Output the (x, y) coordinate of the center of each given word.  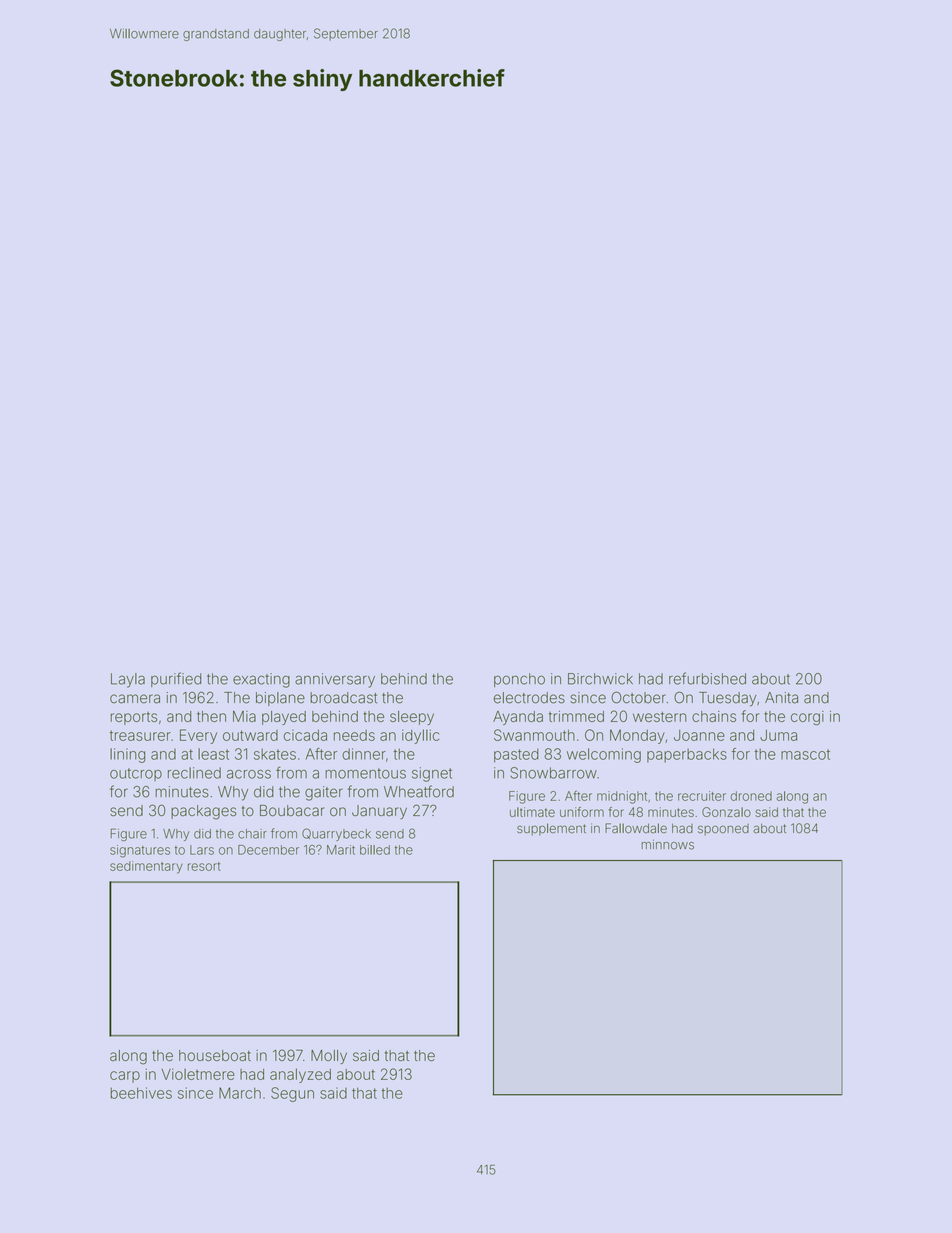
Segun (292, 1094)
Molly (329, 1057)
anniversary (335, 680)
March (240, 1093)
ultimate (532, 812)
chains (714, 716)
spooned (723, 830)
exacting (261, 680)
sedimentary (146, 867)
